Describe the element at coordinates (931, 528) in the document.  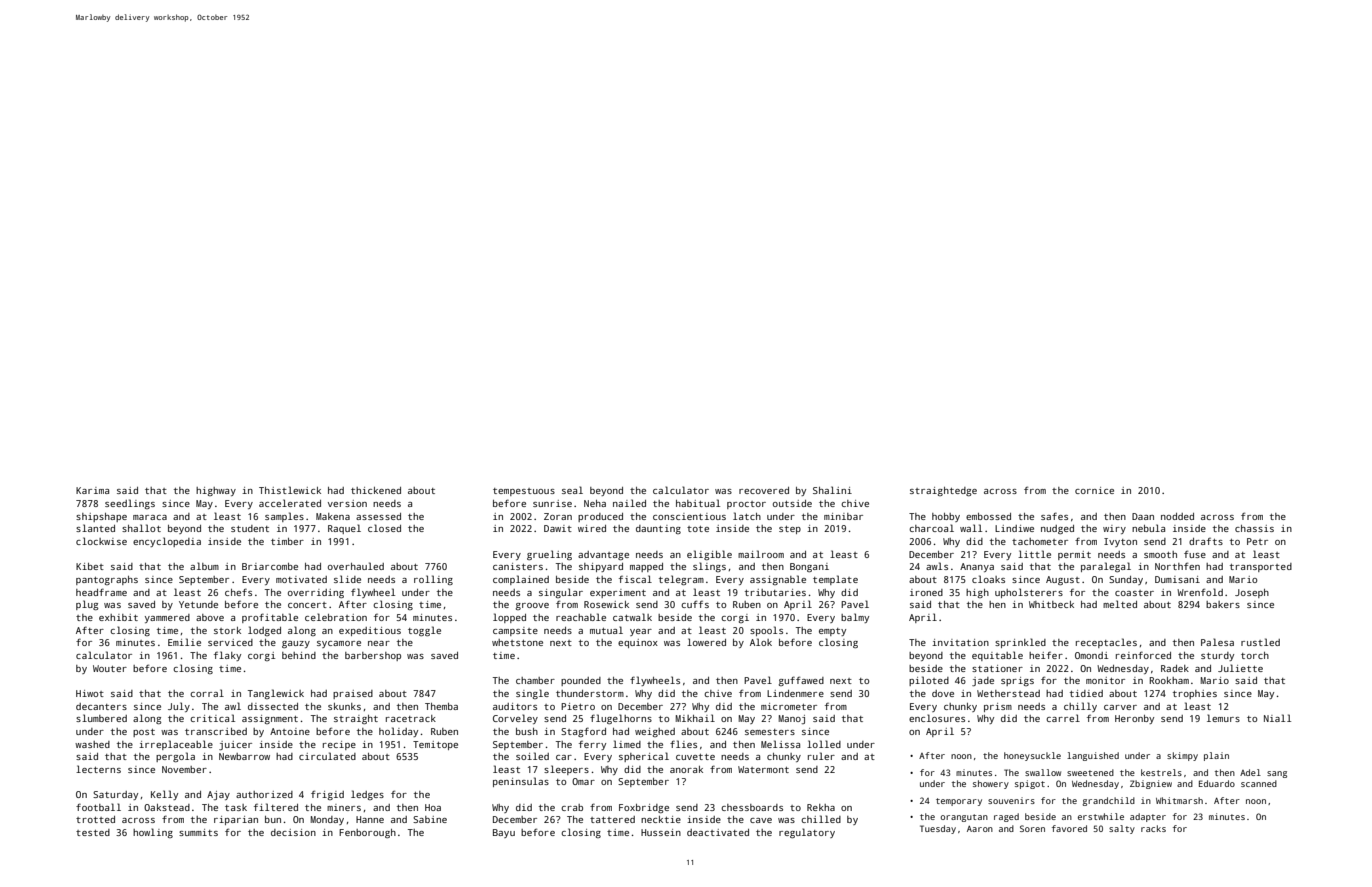
I see `charcoal` at that location.
